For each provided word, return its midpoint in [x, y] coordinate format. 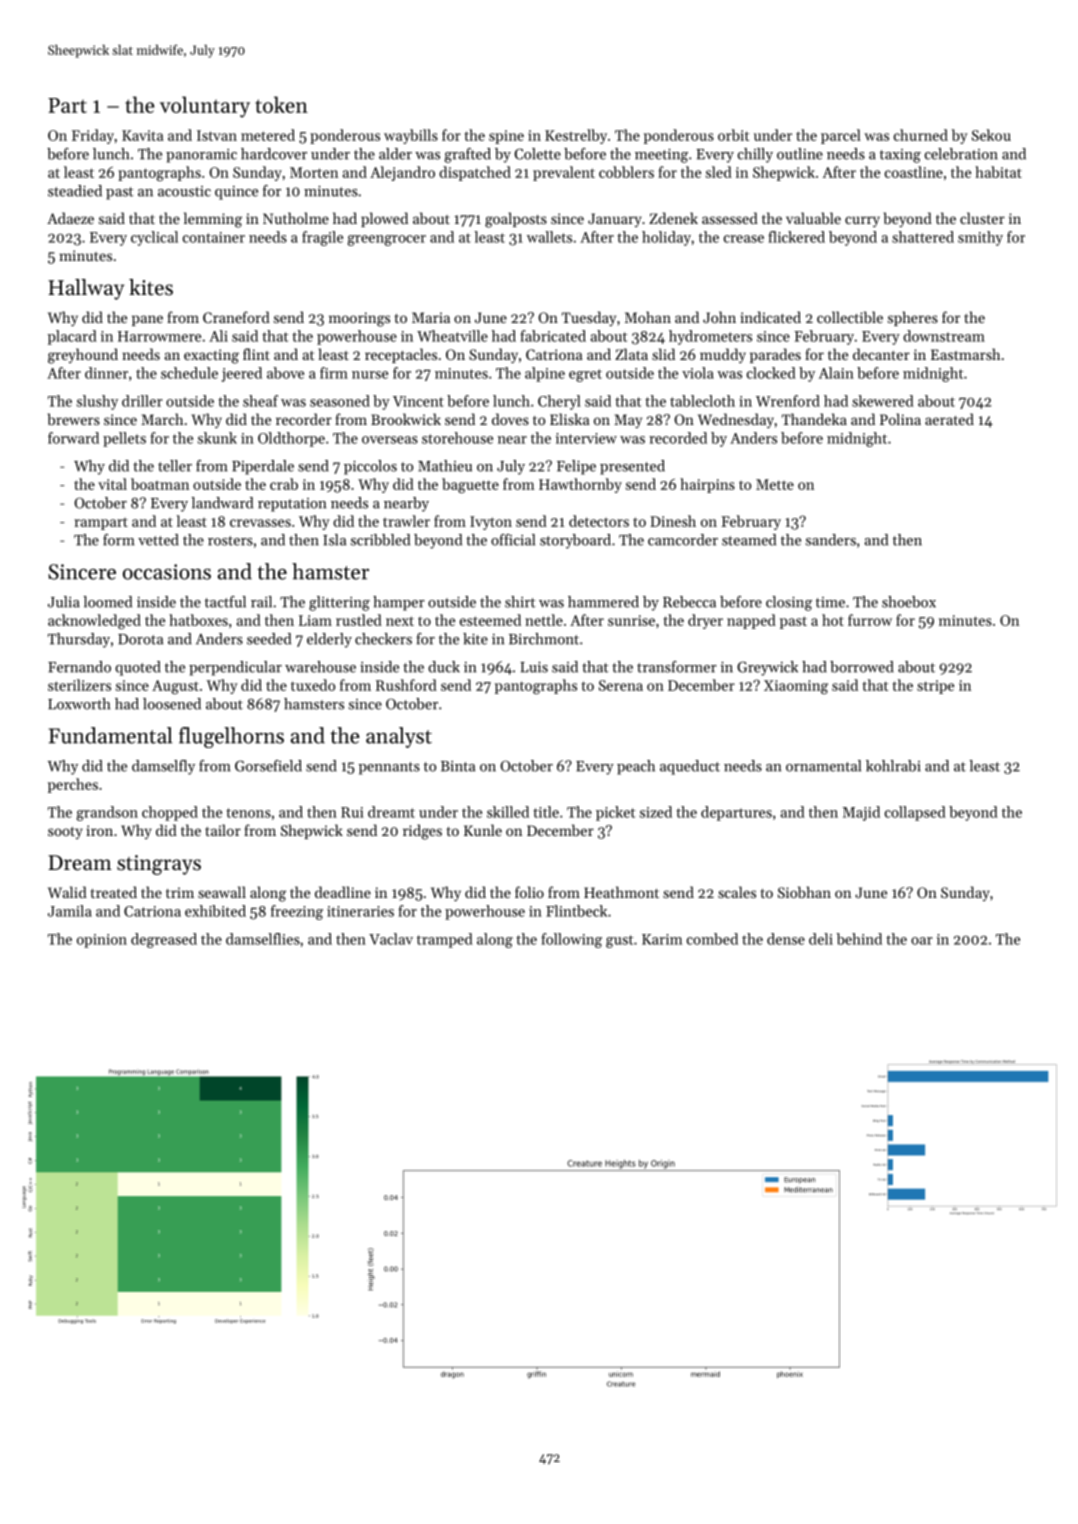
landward [222, 503]
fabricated [553, 336]
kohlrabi [893, 766]
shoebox [909, 602]
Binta [458, 766]
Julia [64, 602]
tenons [248, 813]
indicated [770, 317]
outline [800, 154]
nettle [544, 620]
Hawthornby [580, 485]
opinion [102, 941]
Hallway [86, 289]
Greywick [767, 668]
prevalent [564, 173]
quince [236, 193]
